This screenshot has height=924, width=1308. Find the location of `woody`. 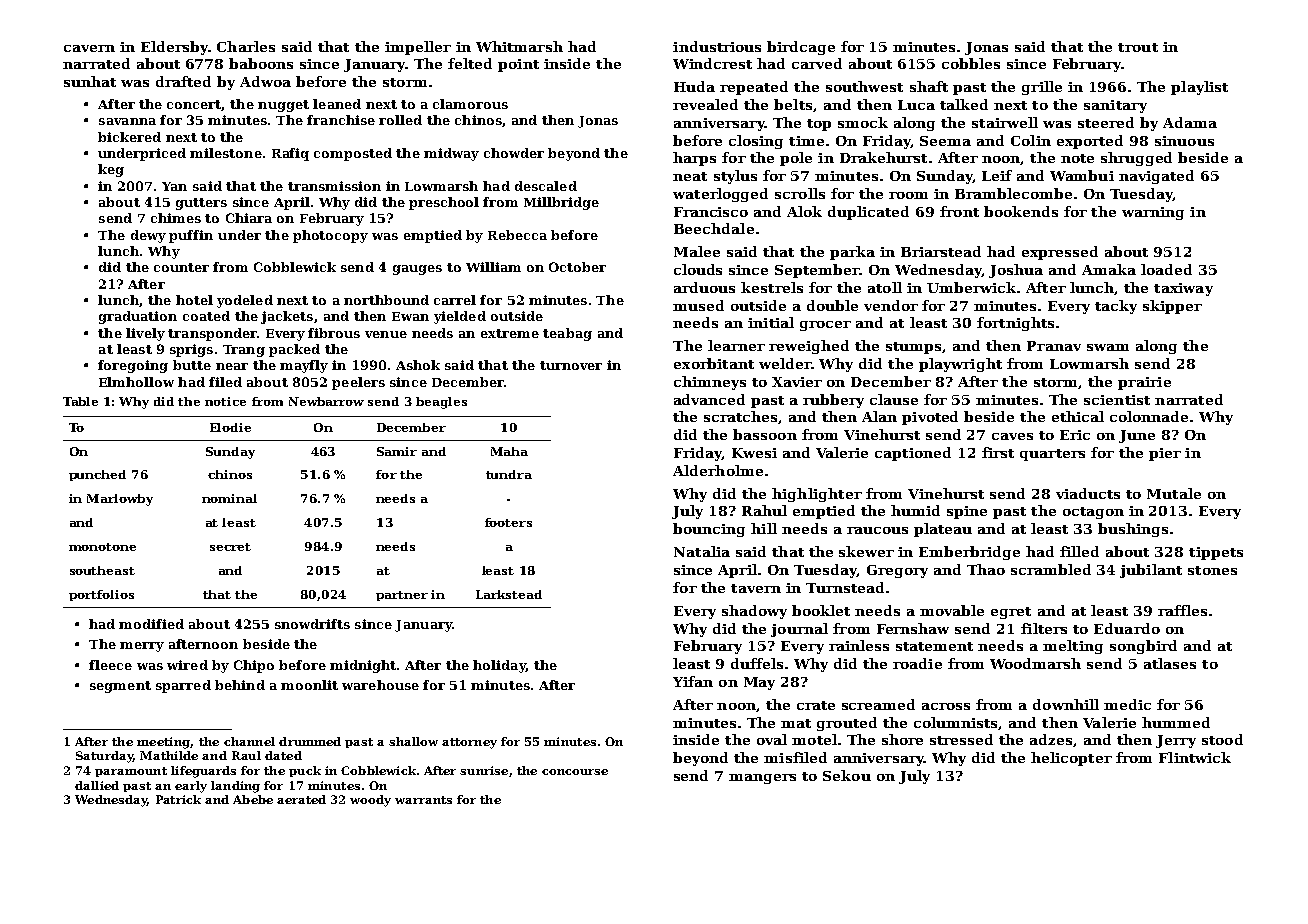

woody is located at coordinates (370, 801).
